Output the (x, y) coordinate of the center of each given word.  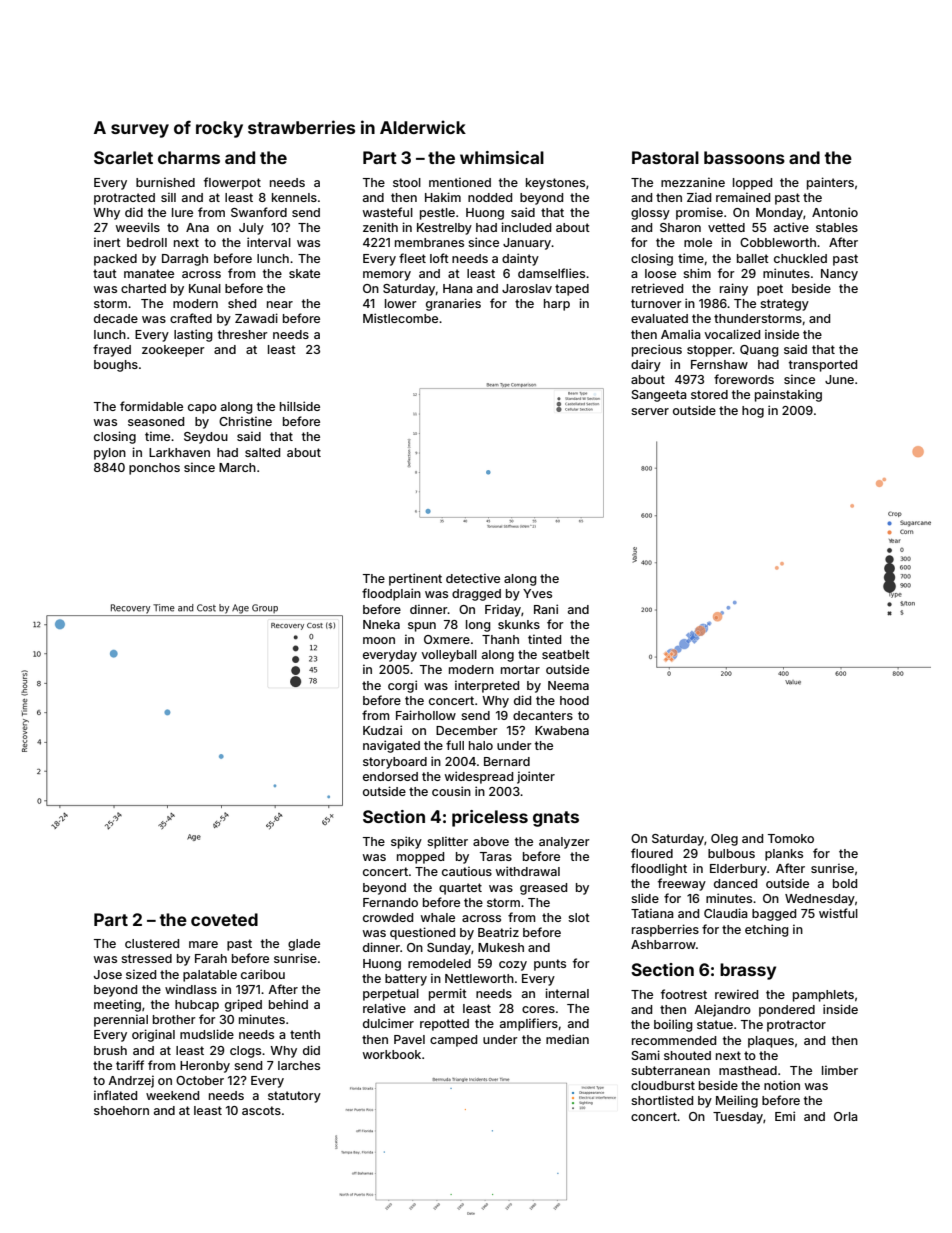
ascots (261, 1110)
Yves (537, 593)
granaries (453, 304)
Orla (846, 1116)
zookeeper (173, 351)
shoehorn (121, 1110)
